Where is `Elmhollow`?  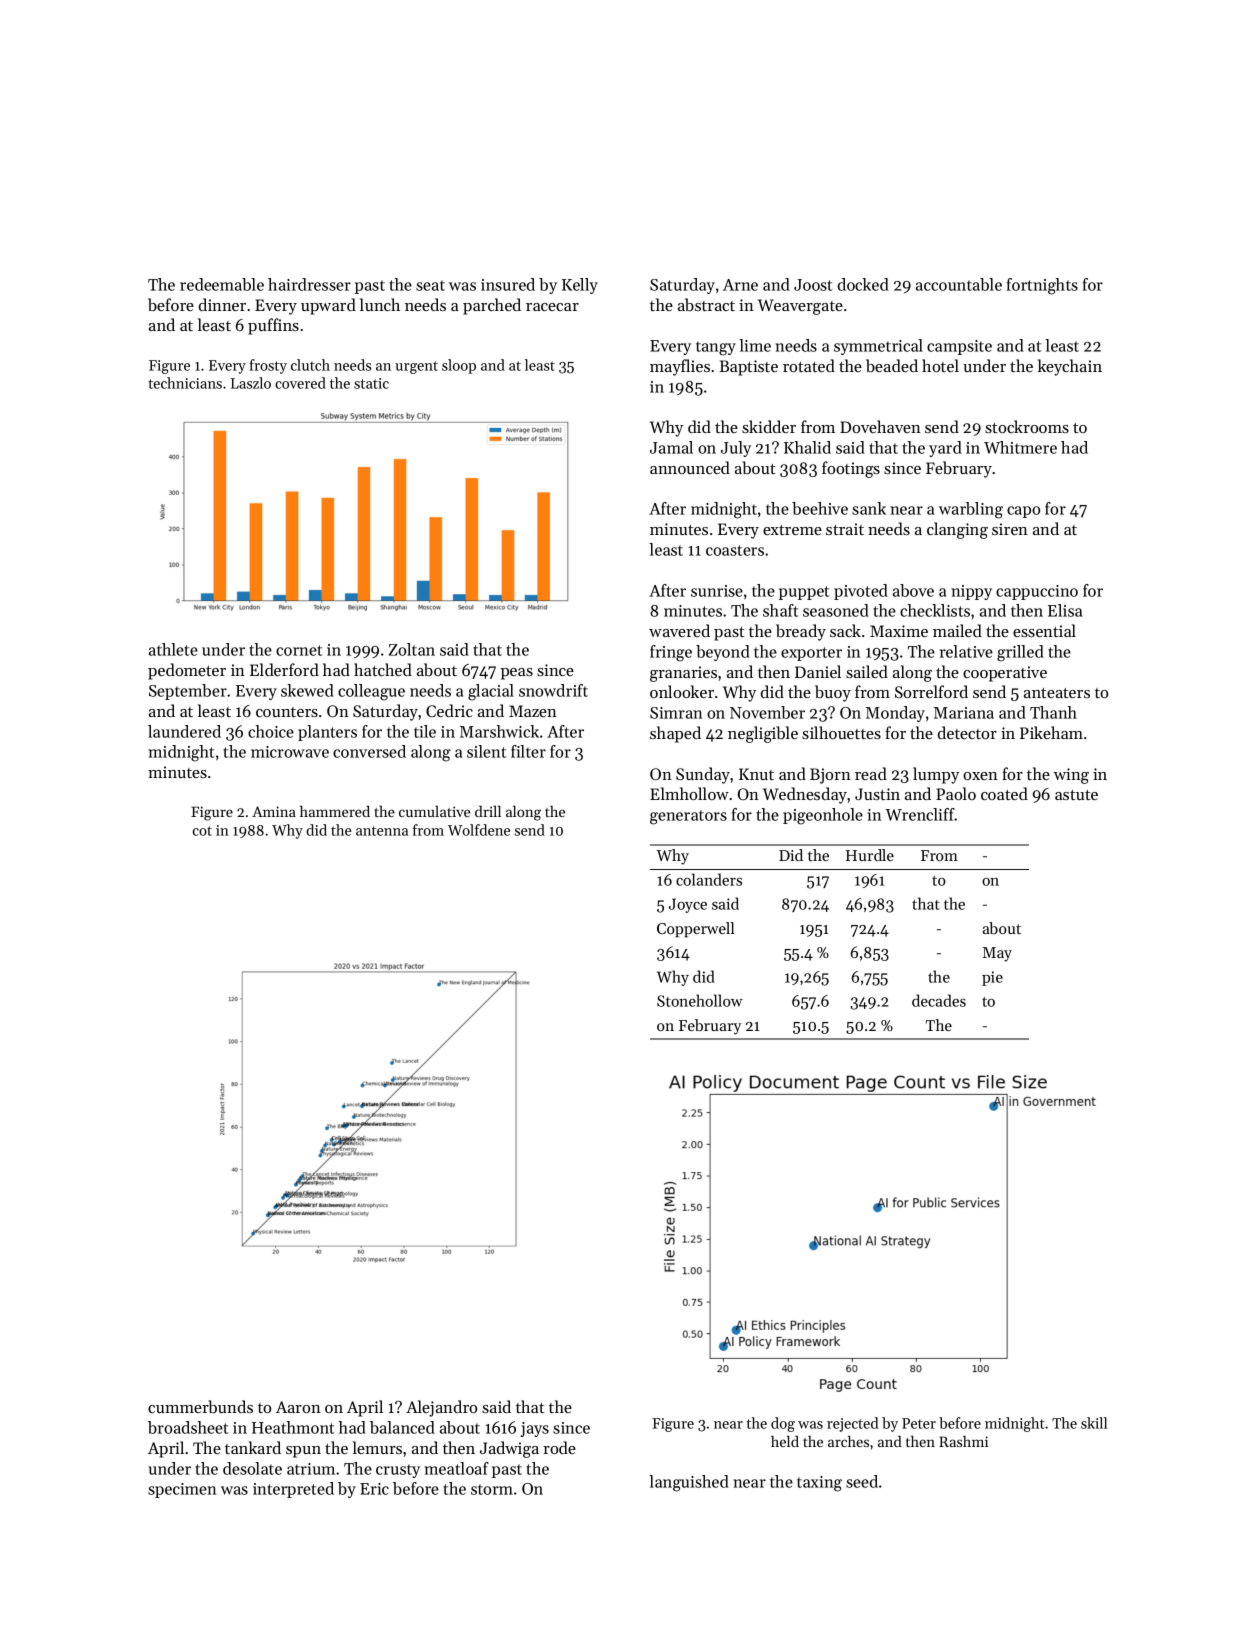 Elmhollow is located at coordinates (689, 793).
